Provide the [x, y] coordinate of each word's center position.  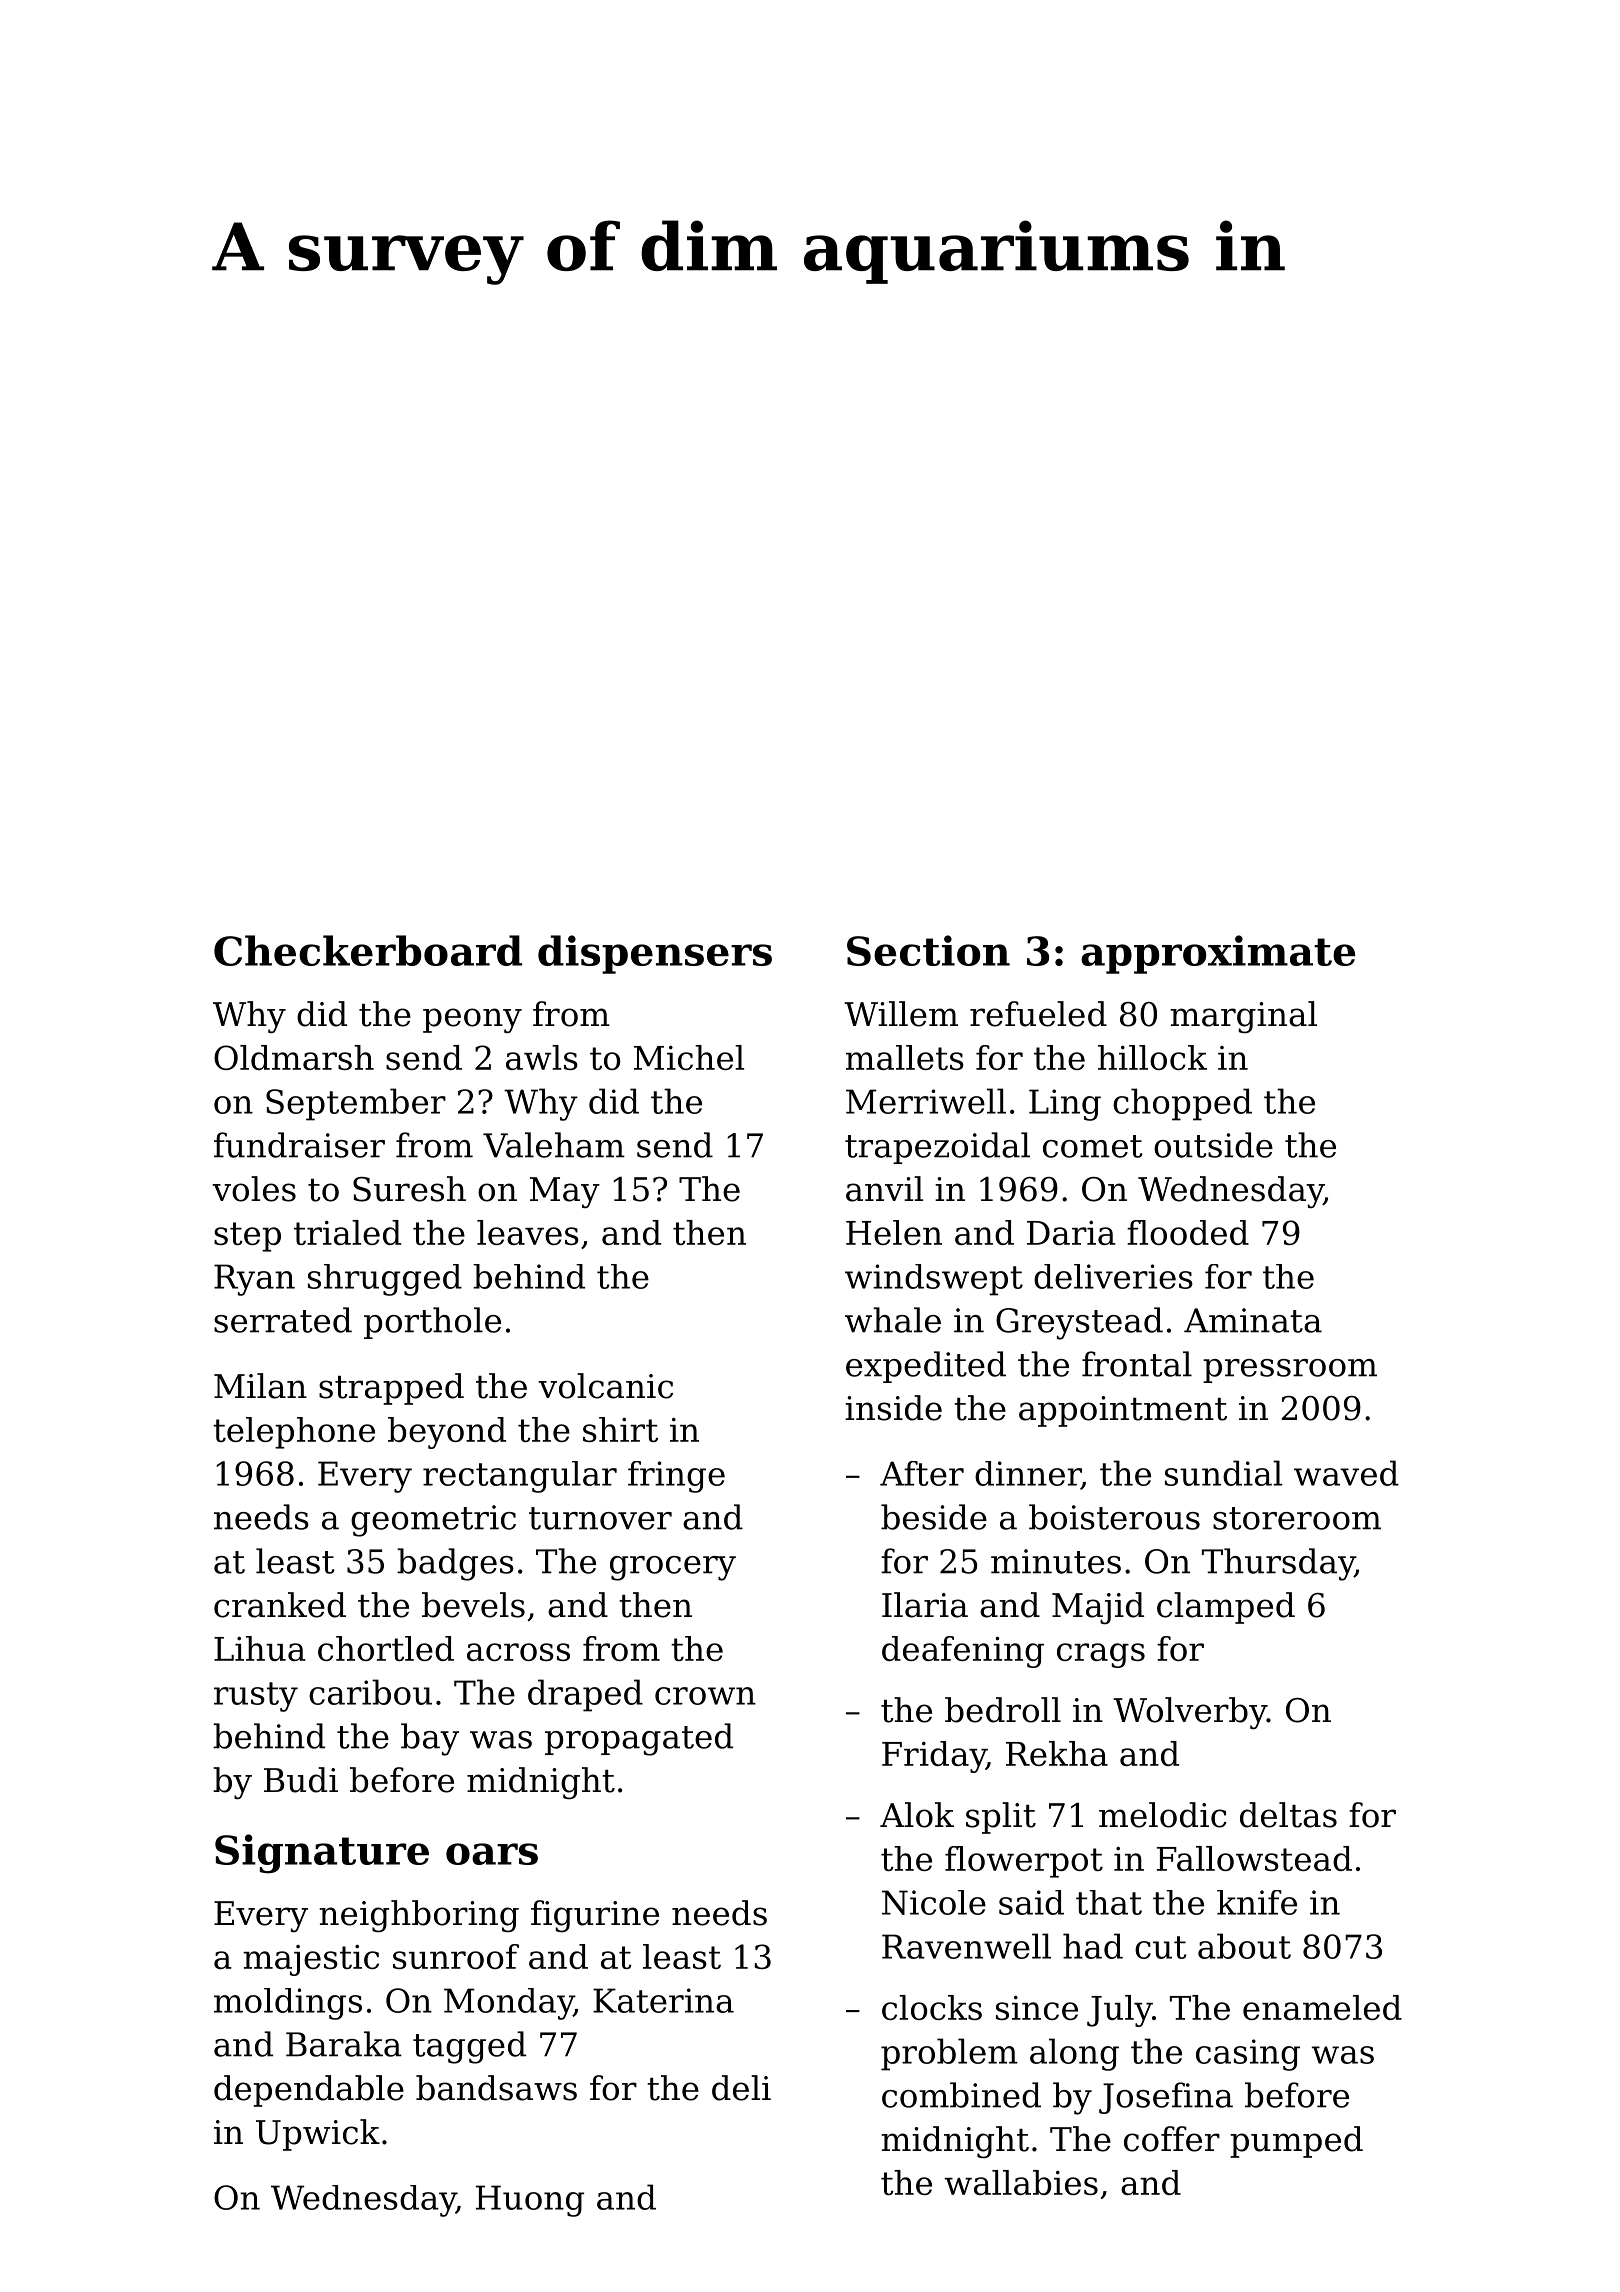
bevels [473, 1605]
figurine [595, 1916]
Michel [689, 1057]
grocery [673, 1568]
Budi [301, 1780]
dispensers [655, 954]
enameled [1322, 2007]
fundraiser [299, 1145]
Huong [530, 2201]
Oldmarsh [294, 1057]
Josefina [1166, 2098]
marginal [1243, 1017]
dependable [309, 2091]
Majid [1098, 1608]
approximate [1218, 954]
